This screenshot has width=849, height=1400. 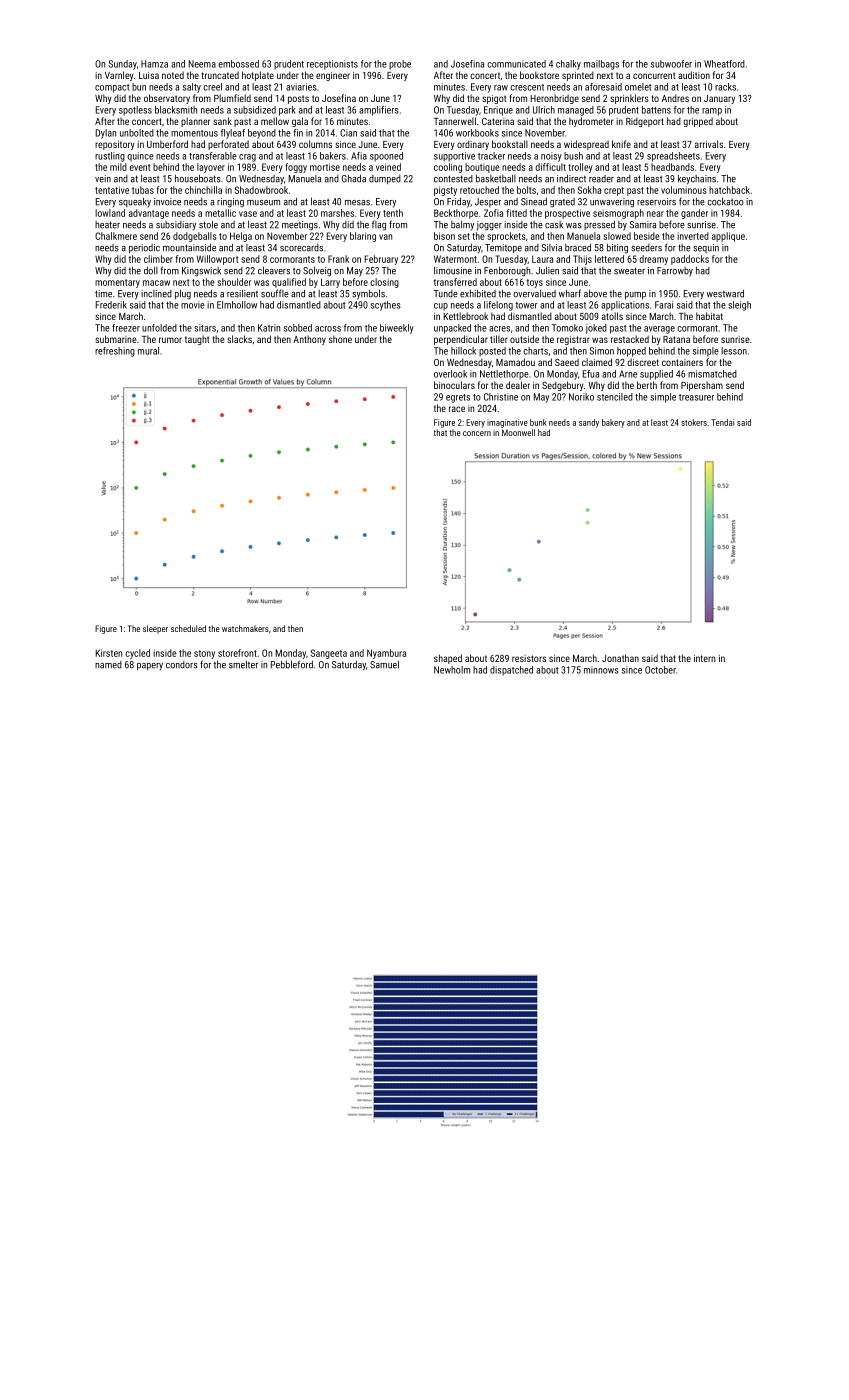 I want to click on overlook, so click(x=450, y=374).
